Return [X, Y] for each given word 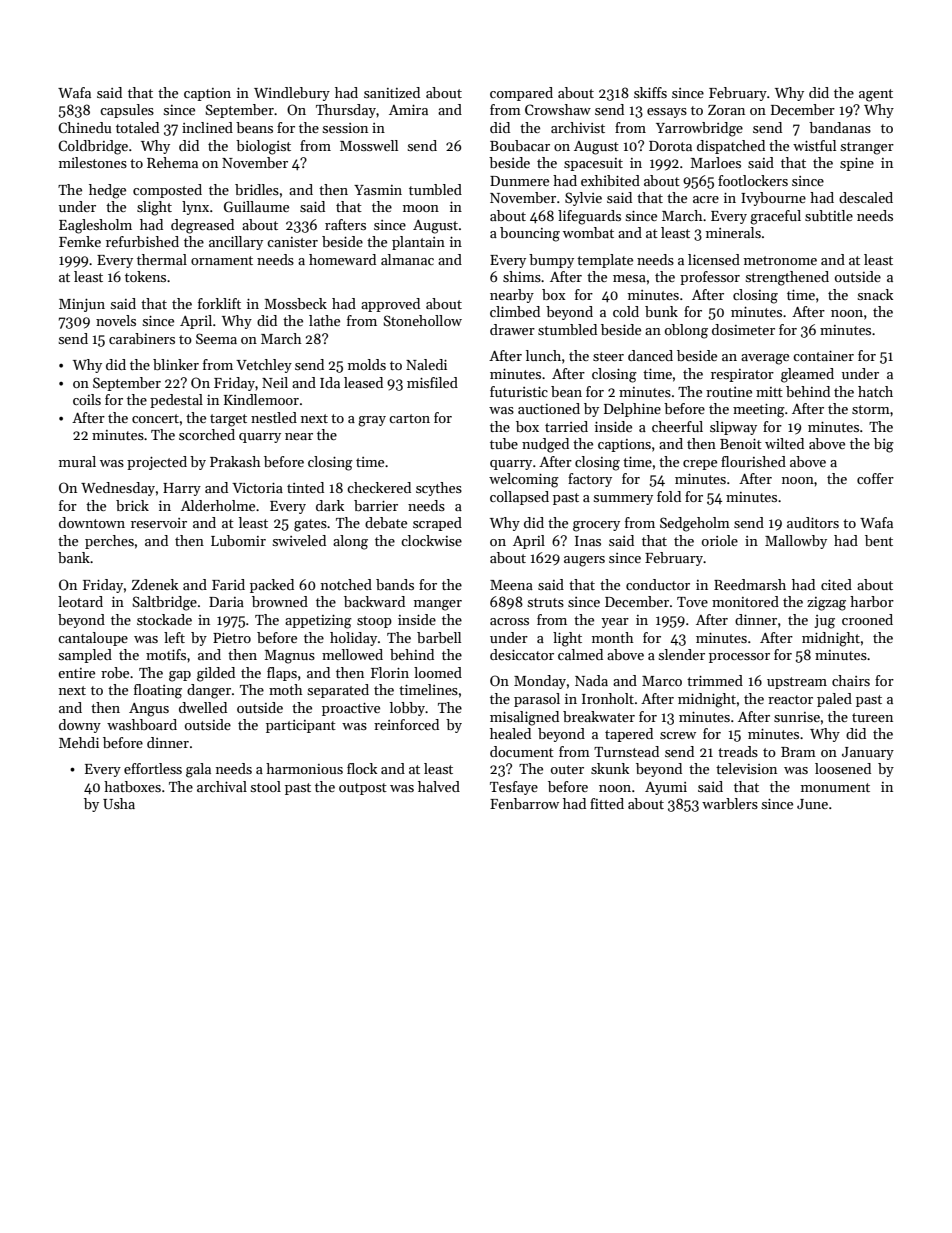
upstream [797, 683]
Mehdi [79, 742]
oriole [720, 540]
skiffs [650, 92]
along [350, 542]
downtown [92, 522]
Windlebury [292, 94]
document [522, 751]
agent [876, 95]
